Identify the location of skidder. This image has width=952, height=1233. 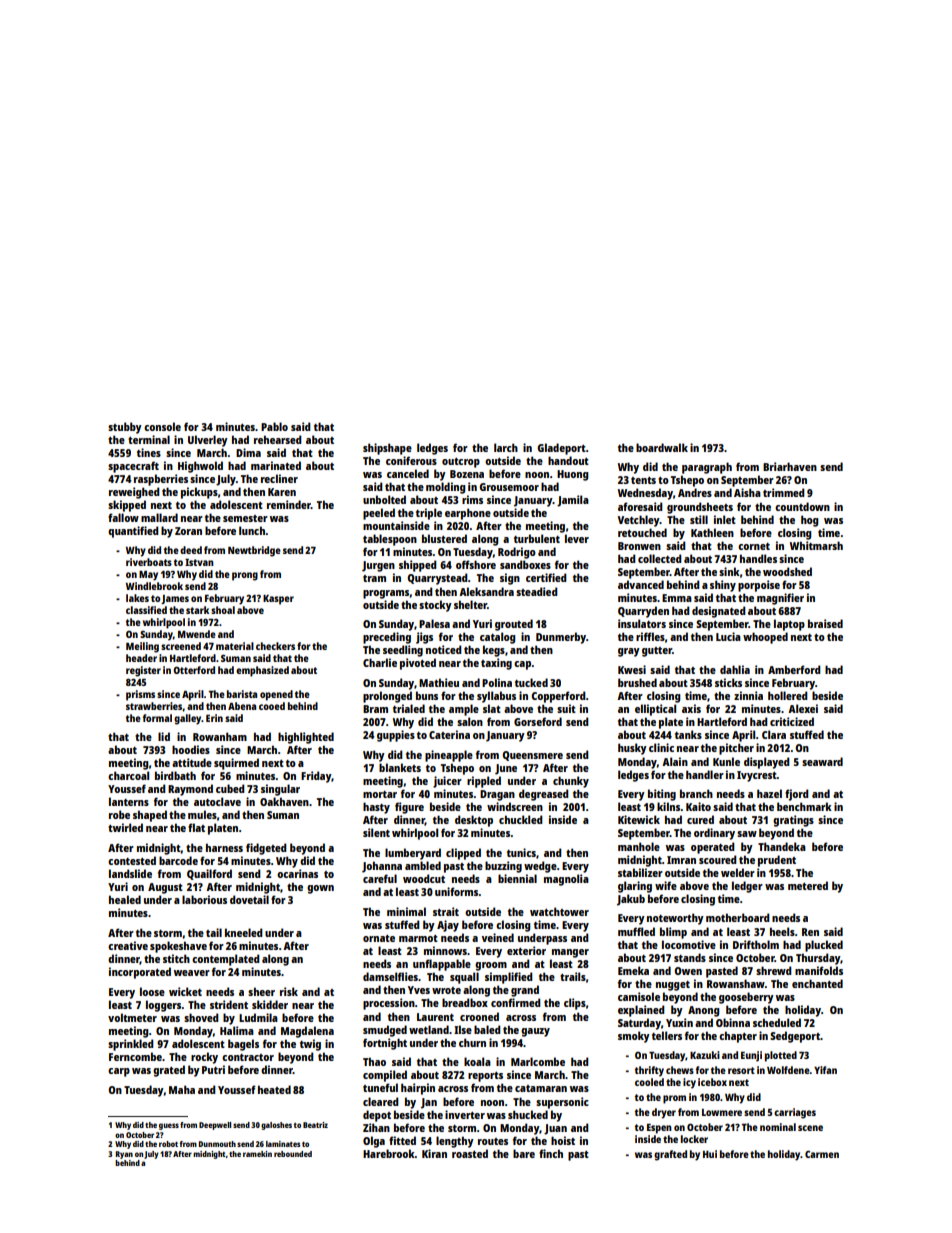
(270, 1004).
